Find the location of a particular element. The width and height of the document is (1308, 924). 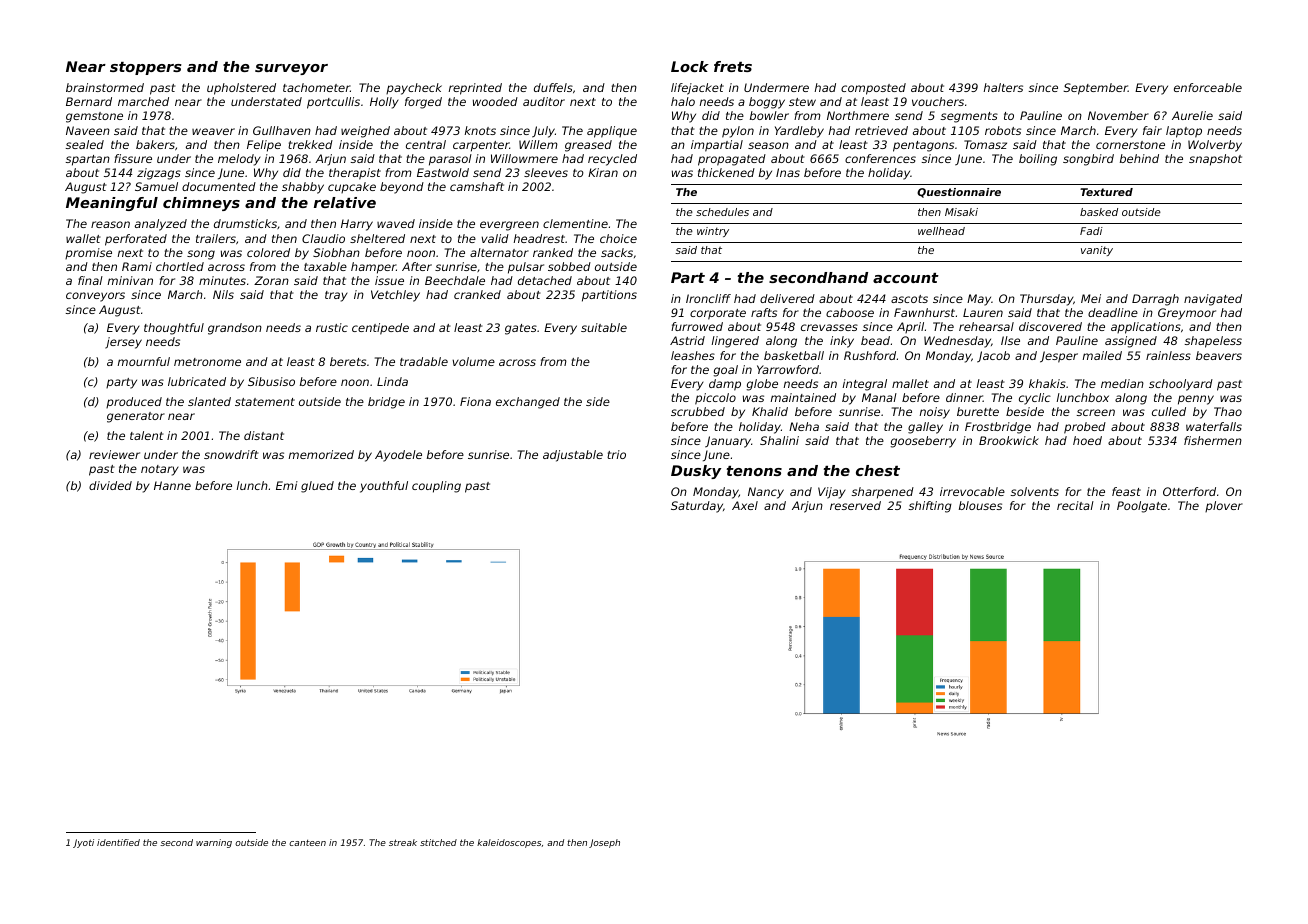

khakis is located at coordinates (1047, 383).
